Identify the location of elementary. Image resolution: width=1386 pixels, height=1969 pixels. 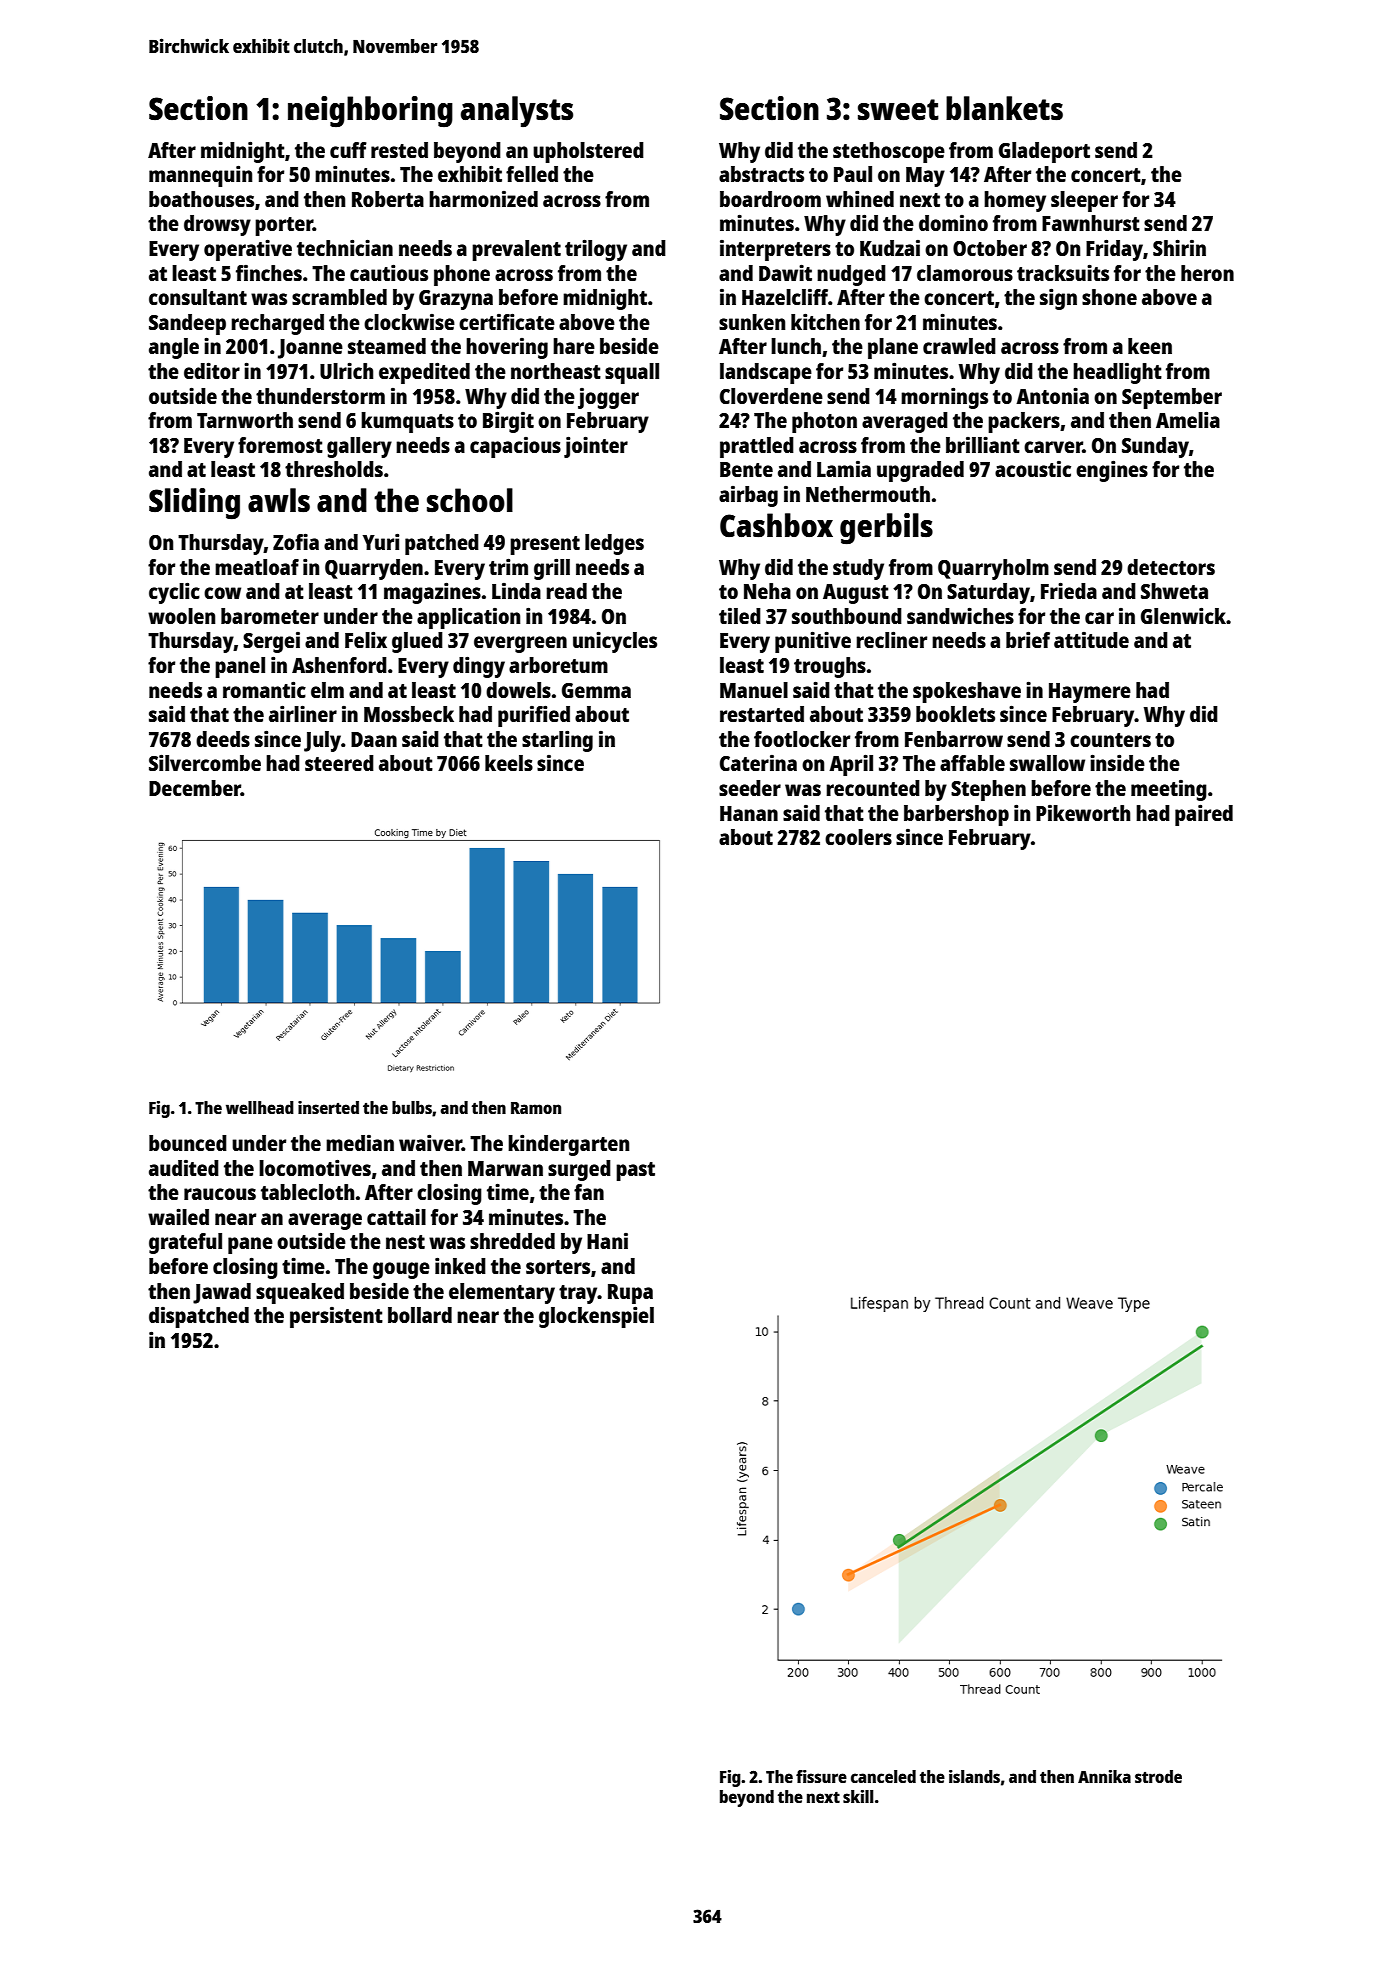
(502, 1293).
